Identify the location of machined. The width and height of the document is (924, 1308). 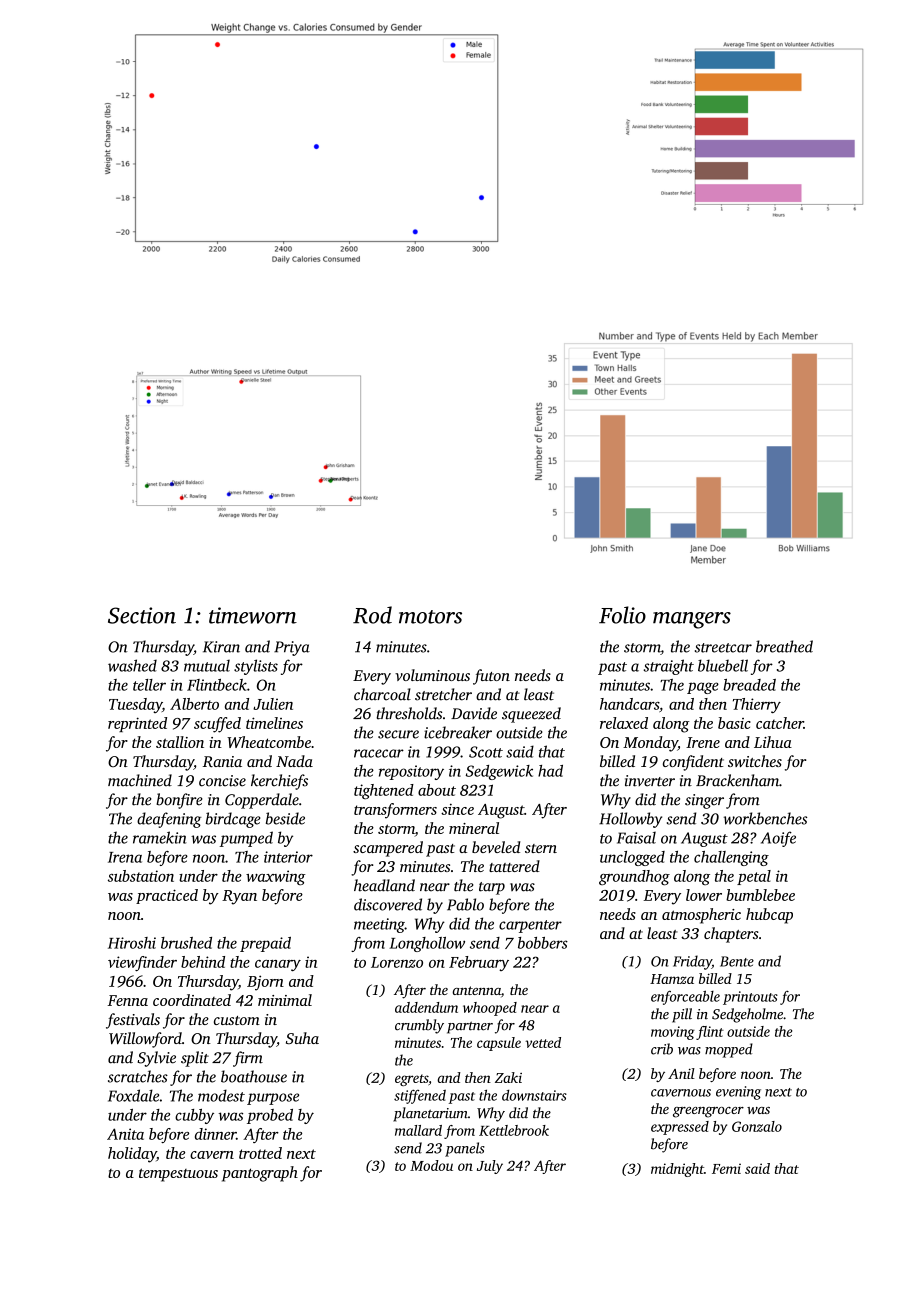
(140, 780).
